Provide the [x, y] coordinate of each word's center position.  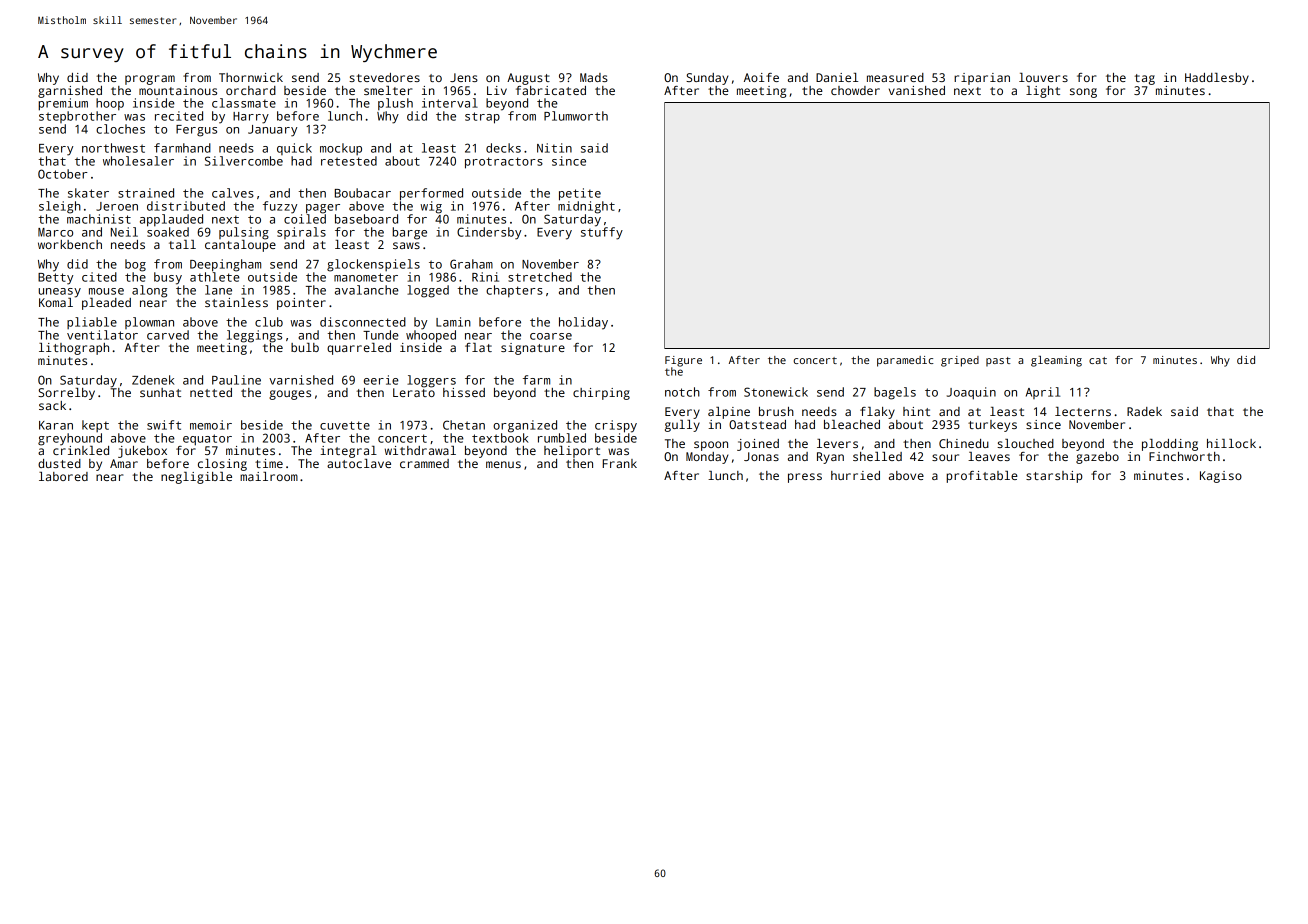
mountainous [178, 90]
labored [63, 476]
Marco [55, 232]
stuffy [602, 233]
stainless [236, 302]
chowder [855, 90]
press [805, 478]
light [1043, 92]
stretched [540, 277]
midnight [586, 207]
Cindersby [489, 233]
